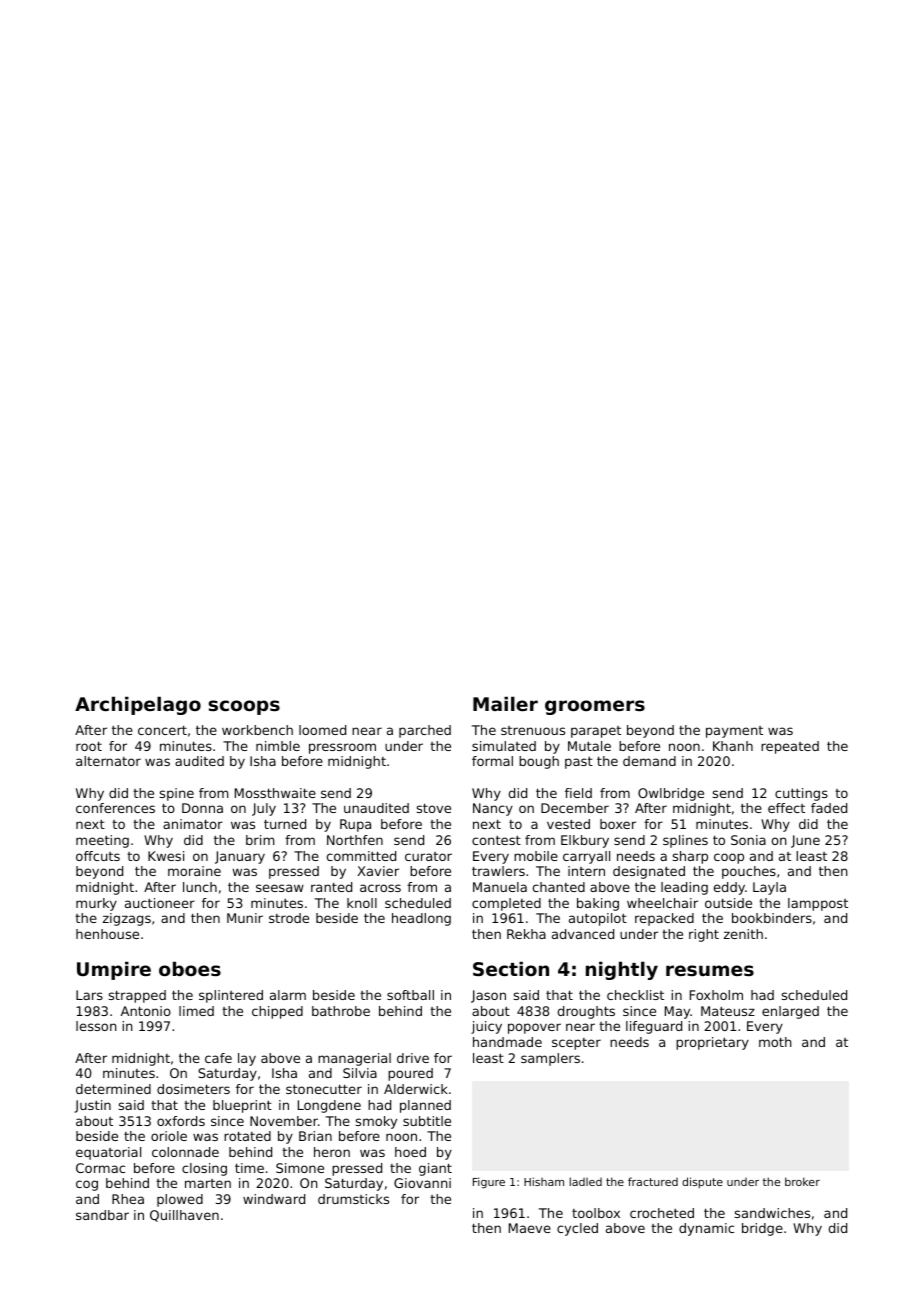 Image resolution: width=924 pixels, height=1308 pixels. What do you see at coordinates (138, 705) in the screenshot?
I see `Archipelago` at bounding box center [138, 705].
